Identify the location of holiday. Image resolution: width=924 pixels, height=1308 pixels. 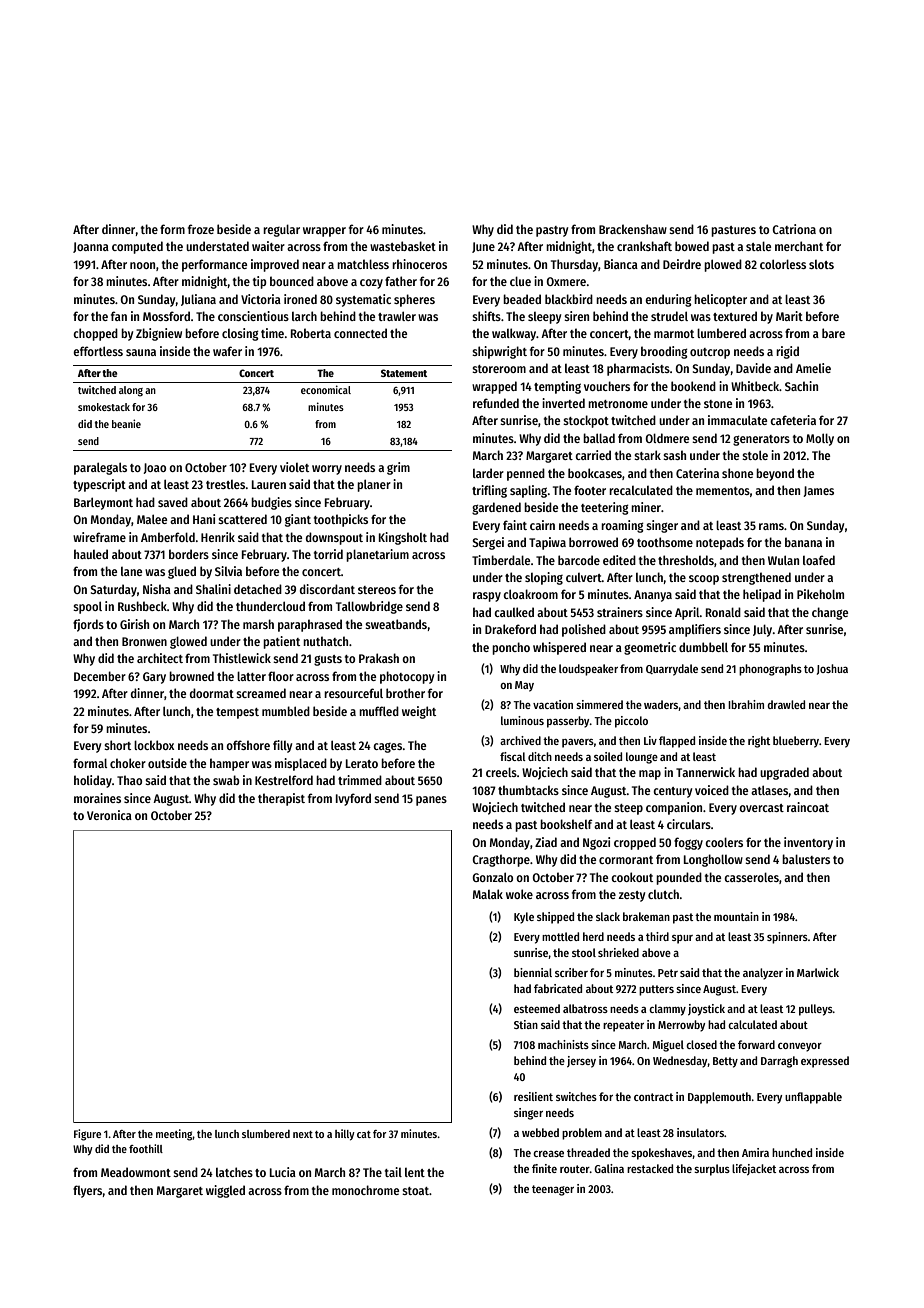
(93, 781).
